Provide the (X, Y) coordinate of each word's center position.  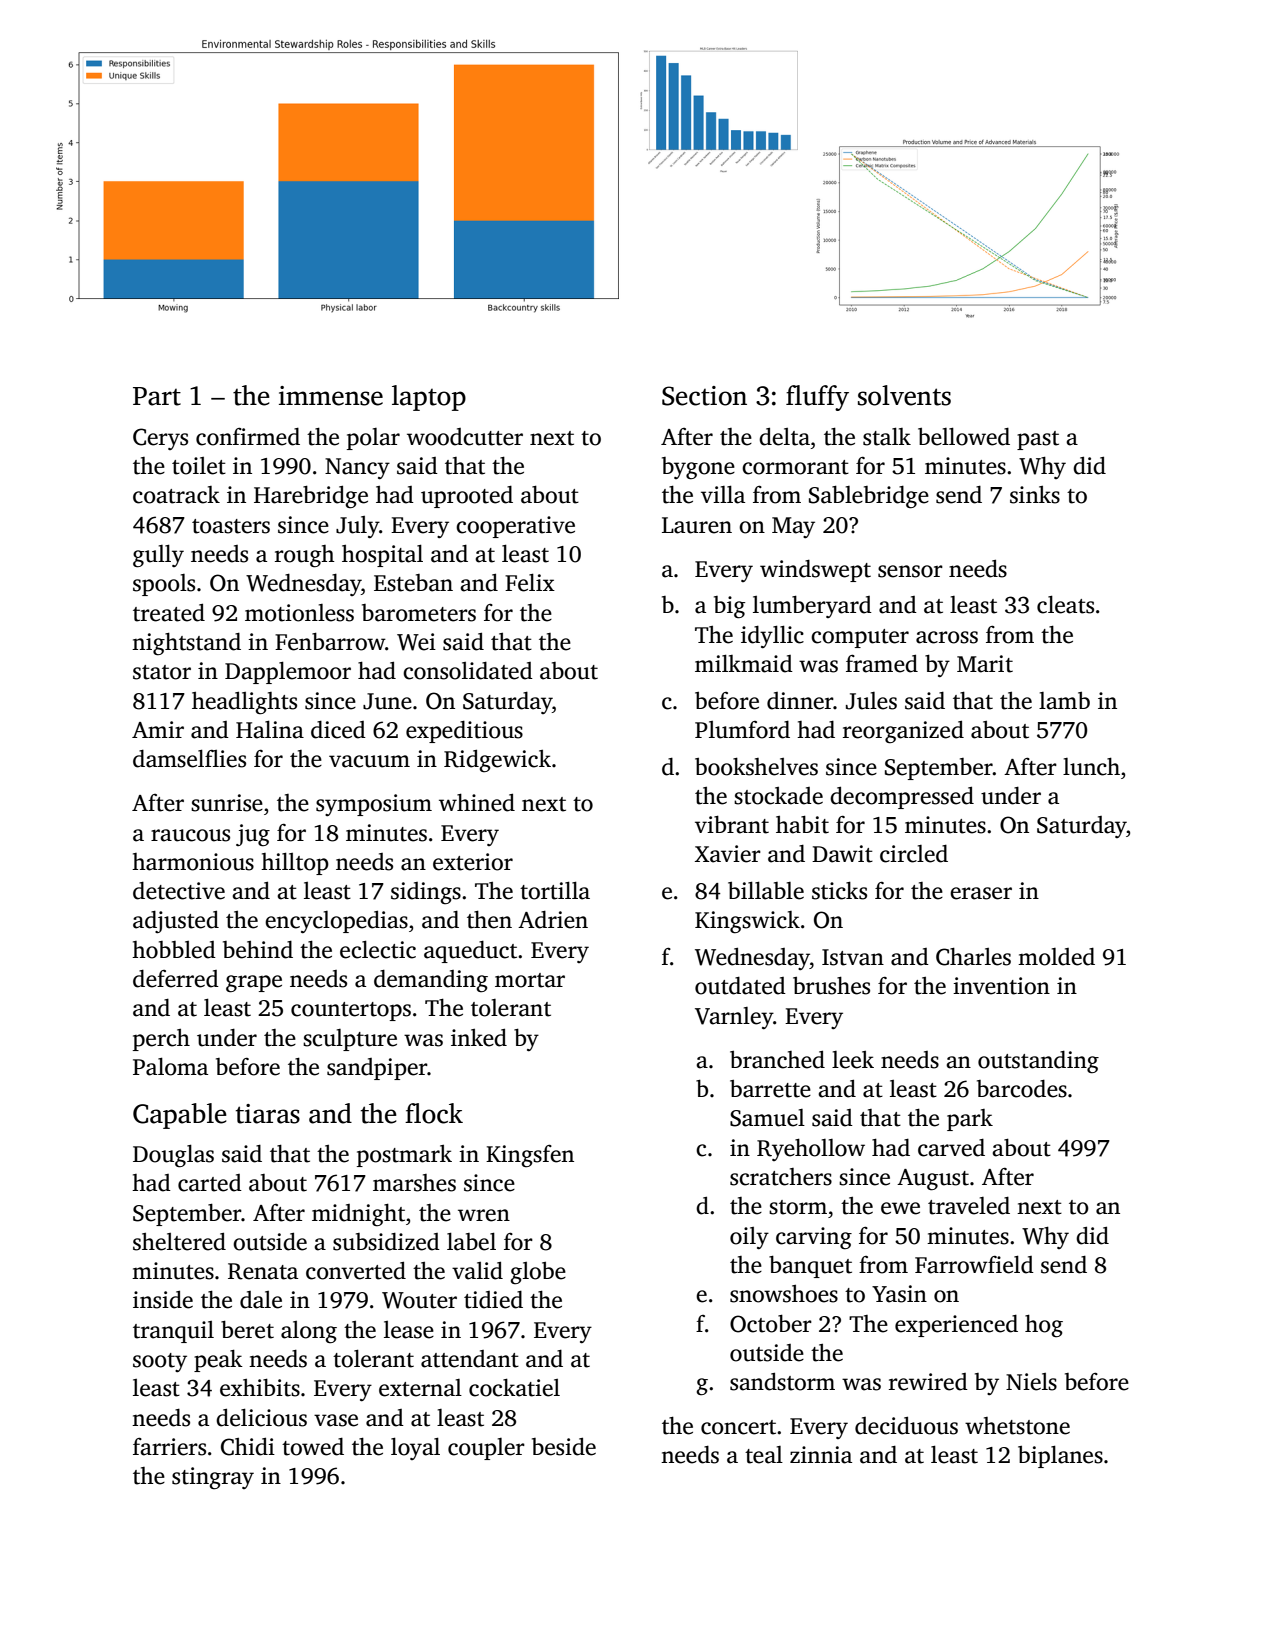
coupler (486, 1449)
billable (766, 890)
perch (161, 1040)
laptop (429, 398)
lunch (1091, 766)
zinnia (821, 1455)
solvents (904, 395)
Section (704, 396)
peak (218, 1360)
